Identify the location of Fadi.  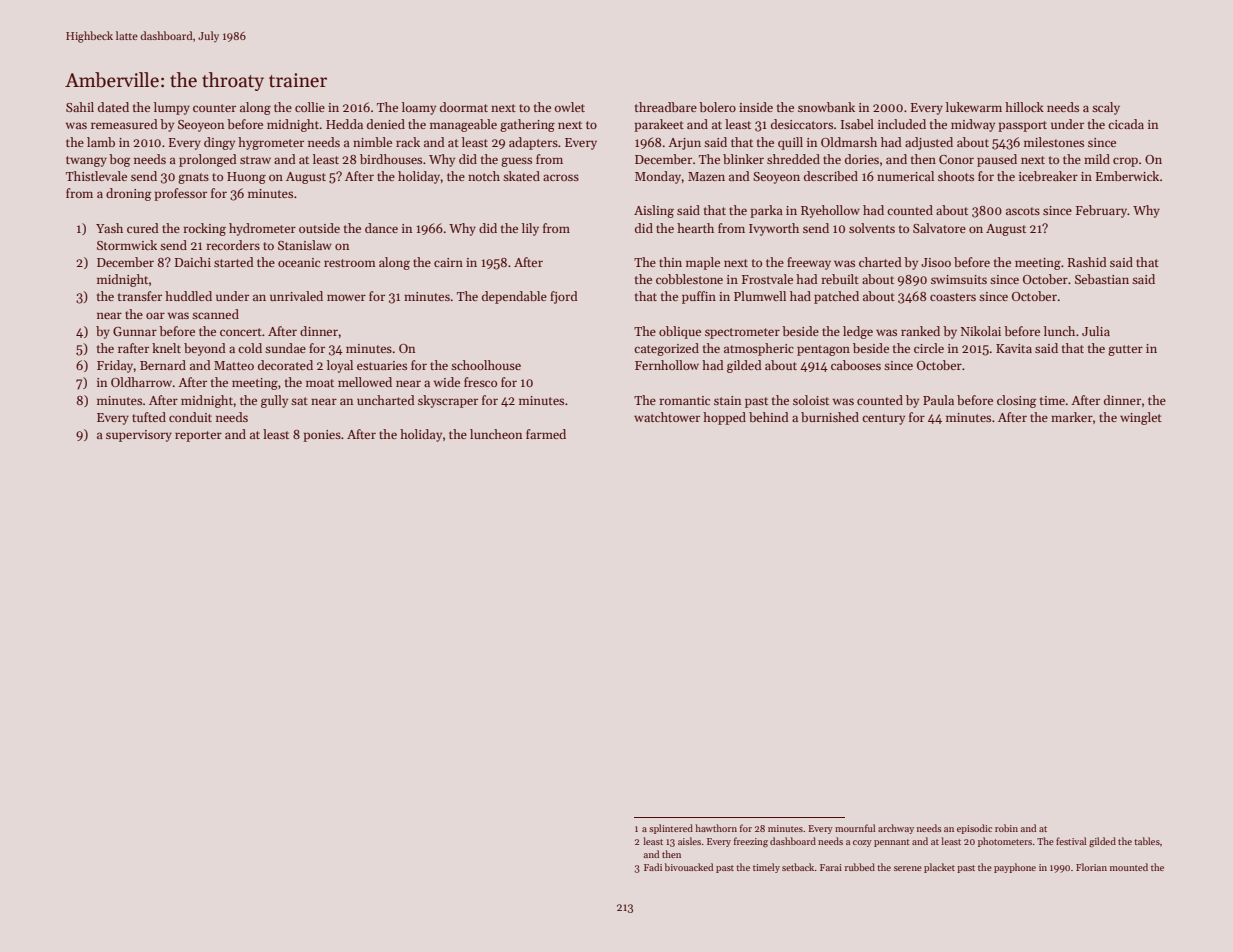
(653, 867).
